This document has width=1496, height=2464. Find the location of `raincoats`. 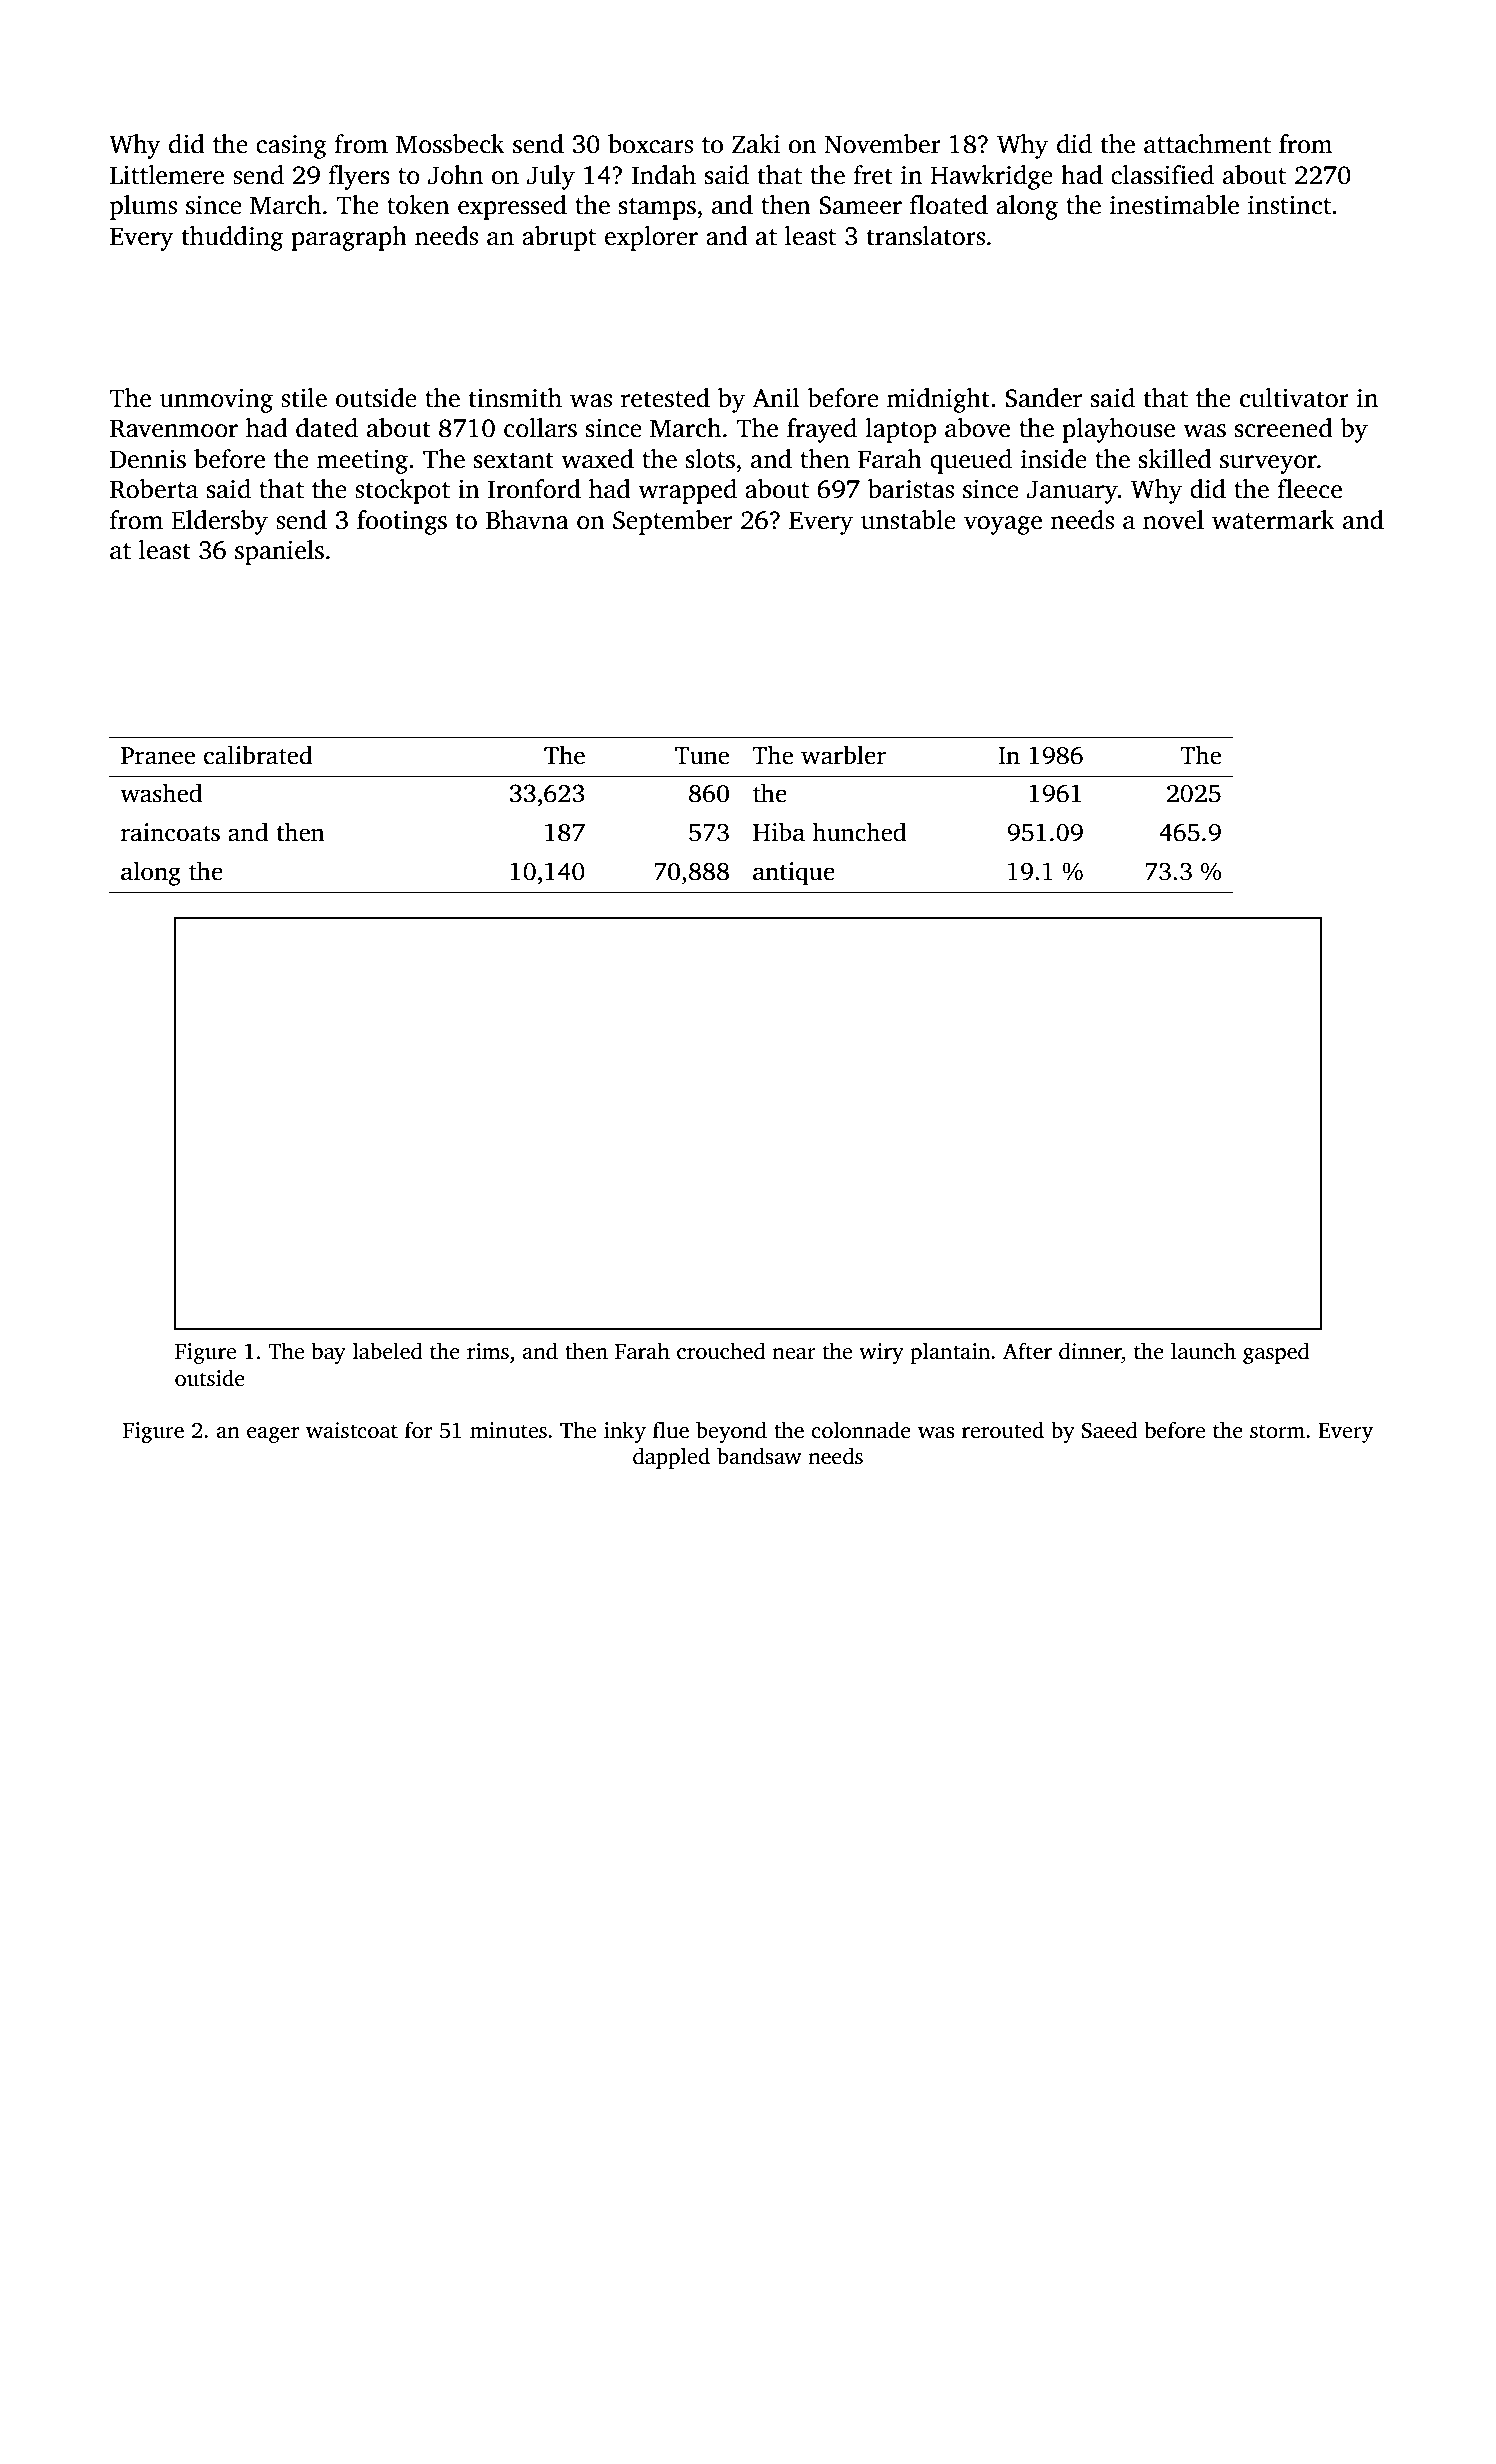

raincoats is located at coordinates (170, 832).
